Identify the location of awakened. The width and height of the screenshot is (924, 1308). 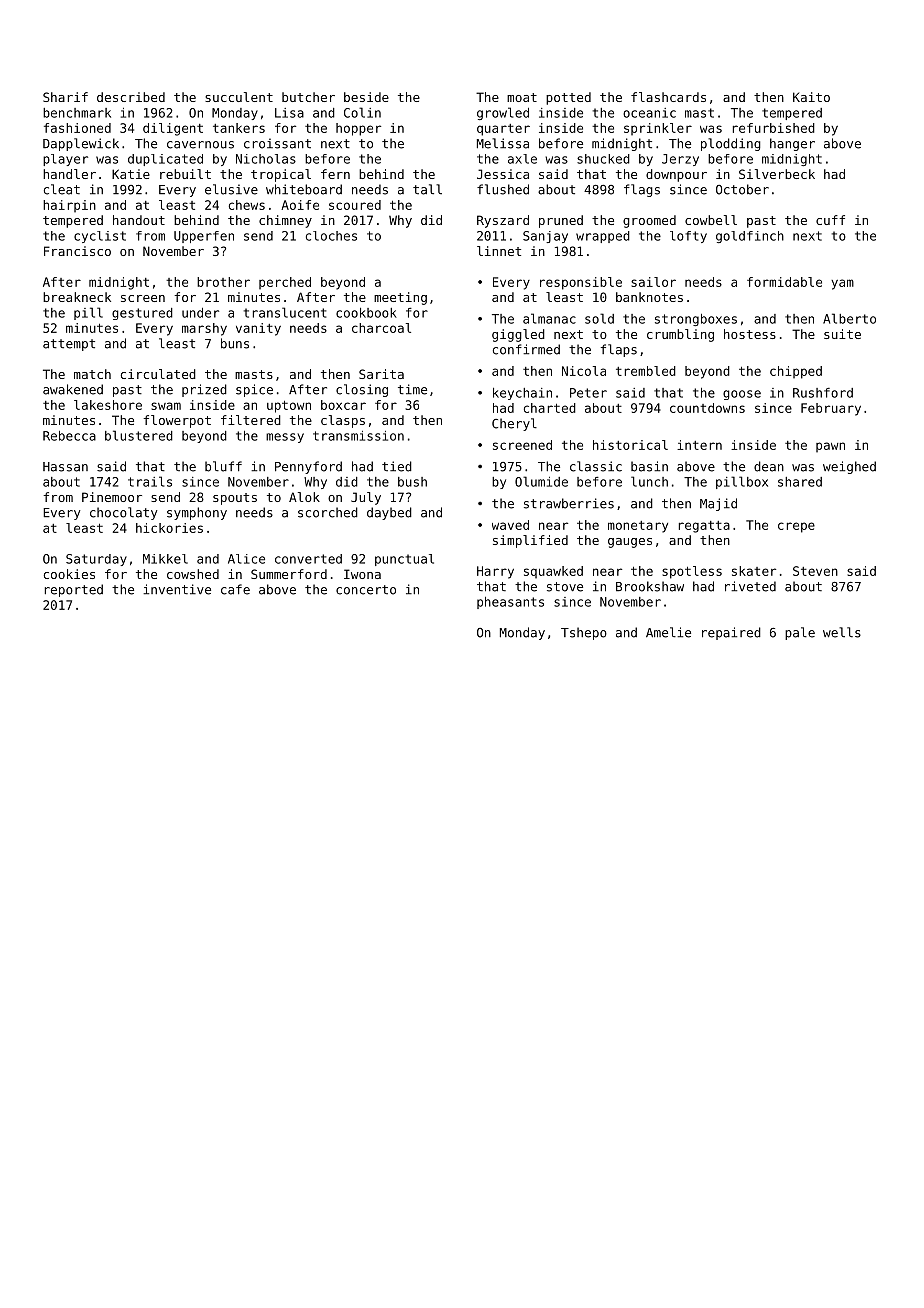
(73, 389).
